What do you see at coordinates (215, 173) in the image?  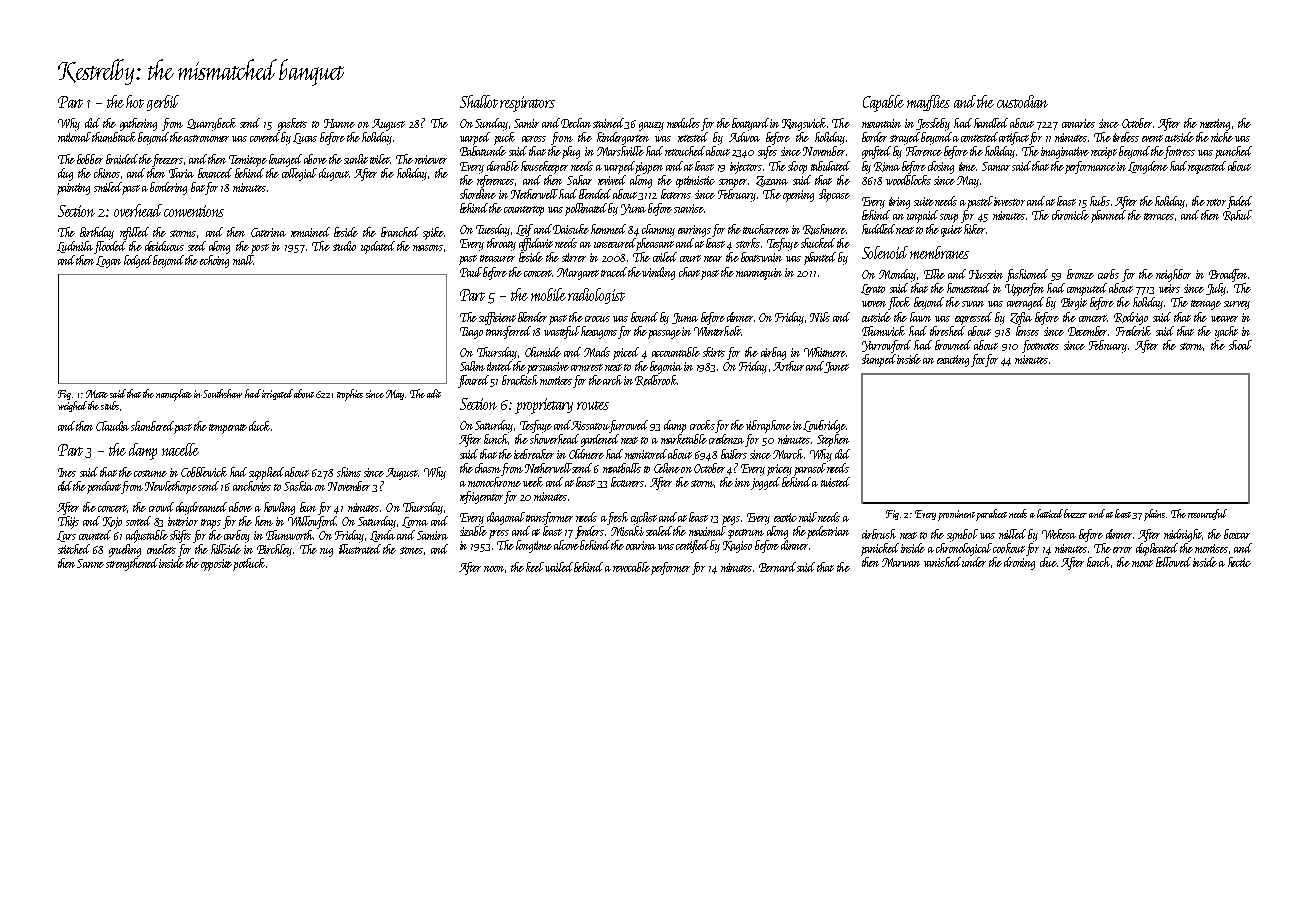 I see `bounced` at bounding box center [215, 173].
